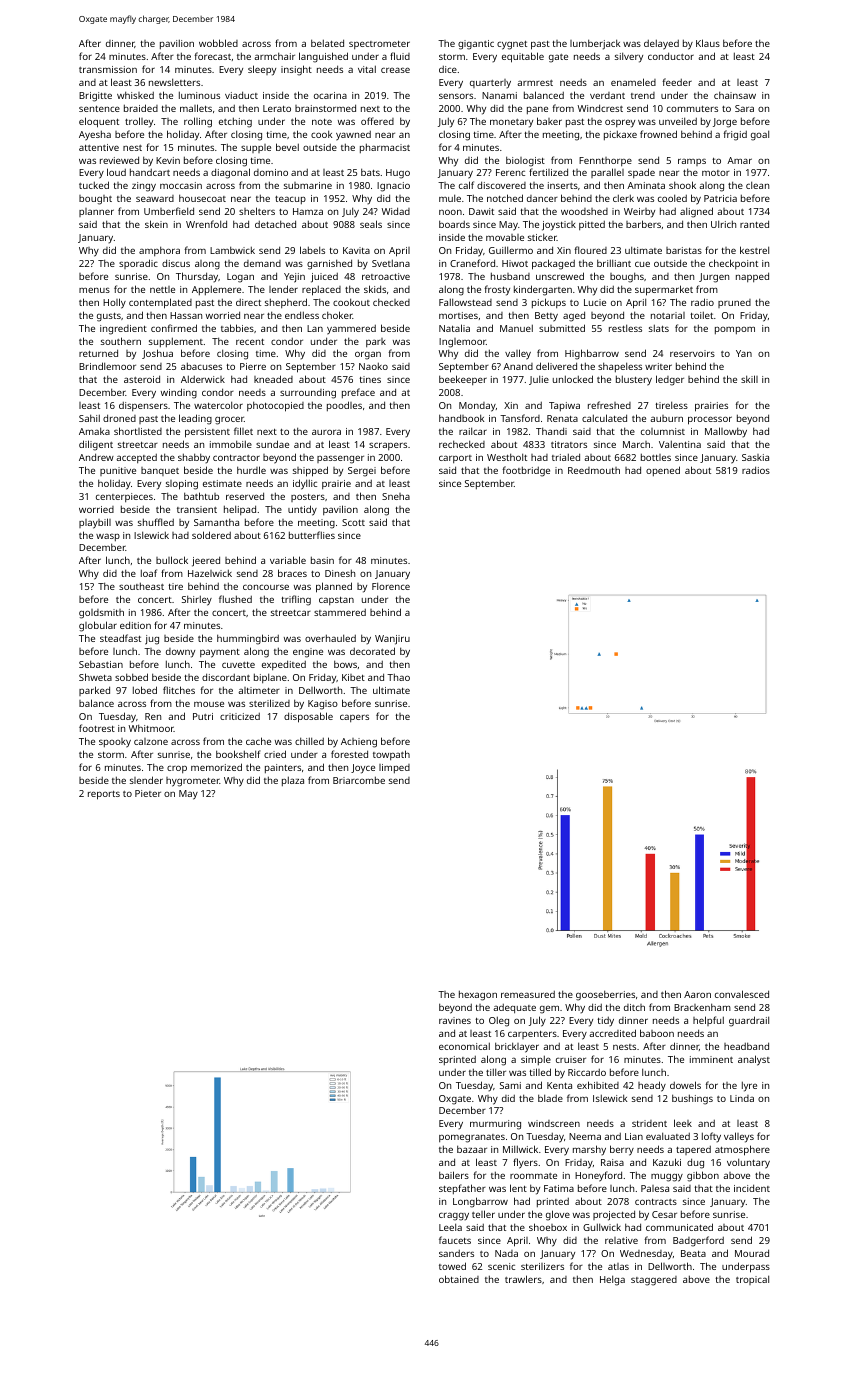 Image resolution: width=849 pixels, height=1400 pixels. What do you see at coordinates (107, 366) in the page?
I see `Brindlemoor` at bounding box center [107, 366].
